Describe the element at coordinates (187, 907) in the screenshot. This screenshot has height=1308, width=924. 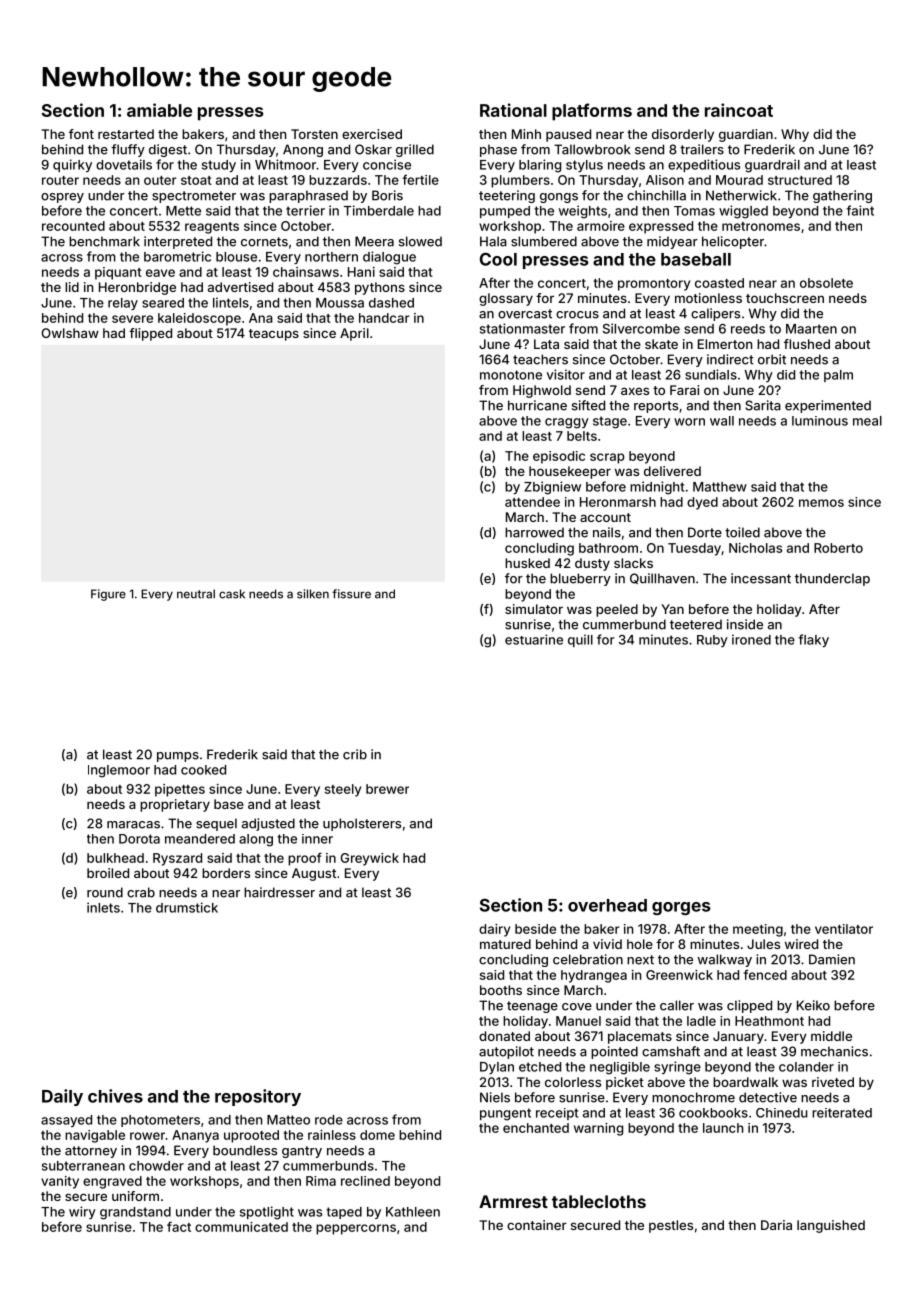
I see `drumstick` at that location.
